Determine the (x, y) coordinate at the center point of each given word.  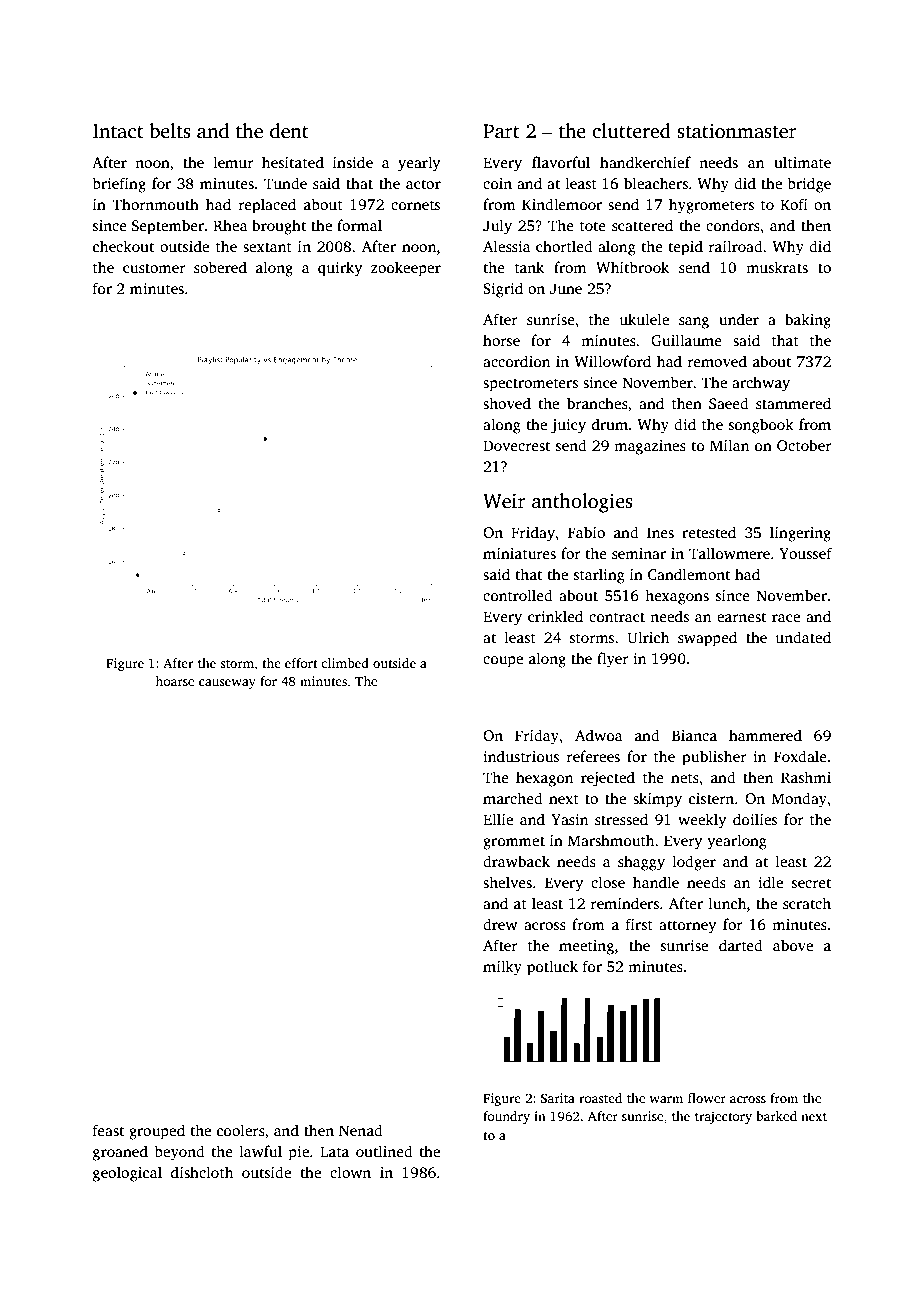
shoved (507, 403)
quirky (340, 269)
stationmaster (737, 131)
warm (666, 1099)
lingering (800, 534)
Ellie (498, 819)
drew (500, 924)
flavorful (561, 162)
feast (108, 1130)
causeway (227, 684)
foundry (506, 1117)
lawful (260, 1151)
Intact (118, 131)
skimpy (657, 800)
